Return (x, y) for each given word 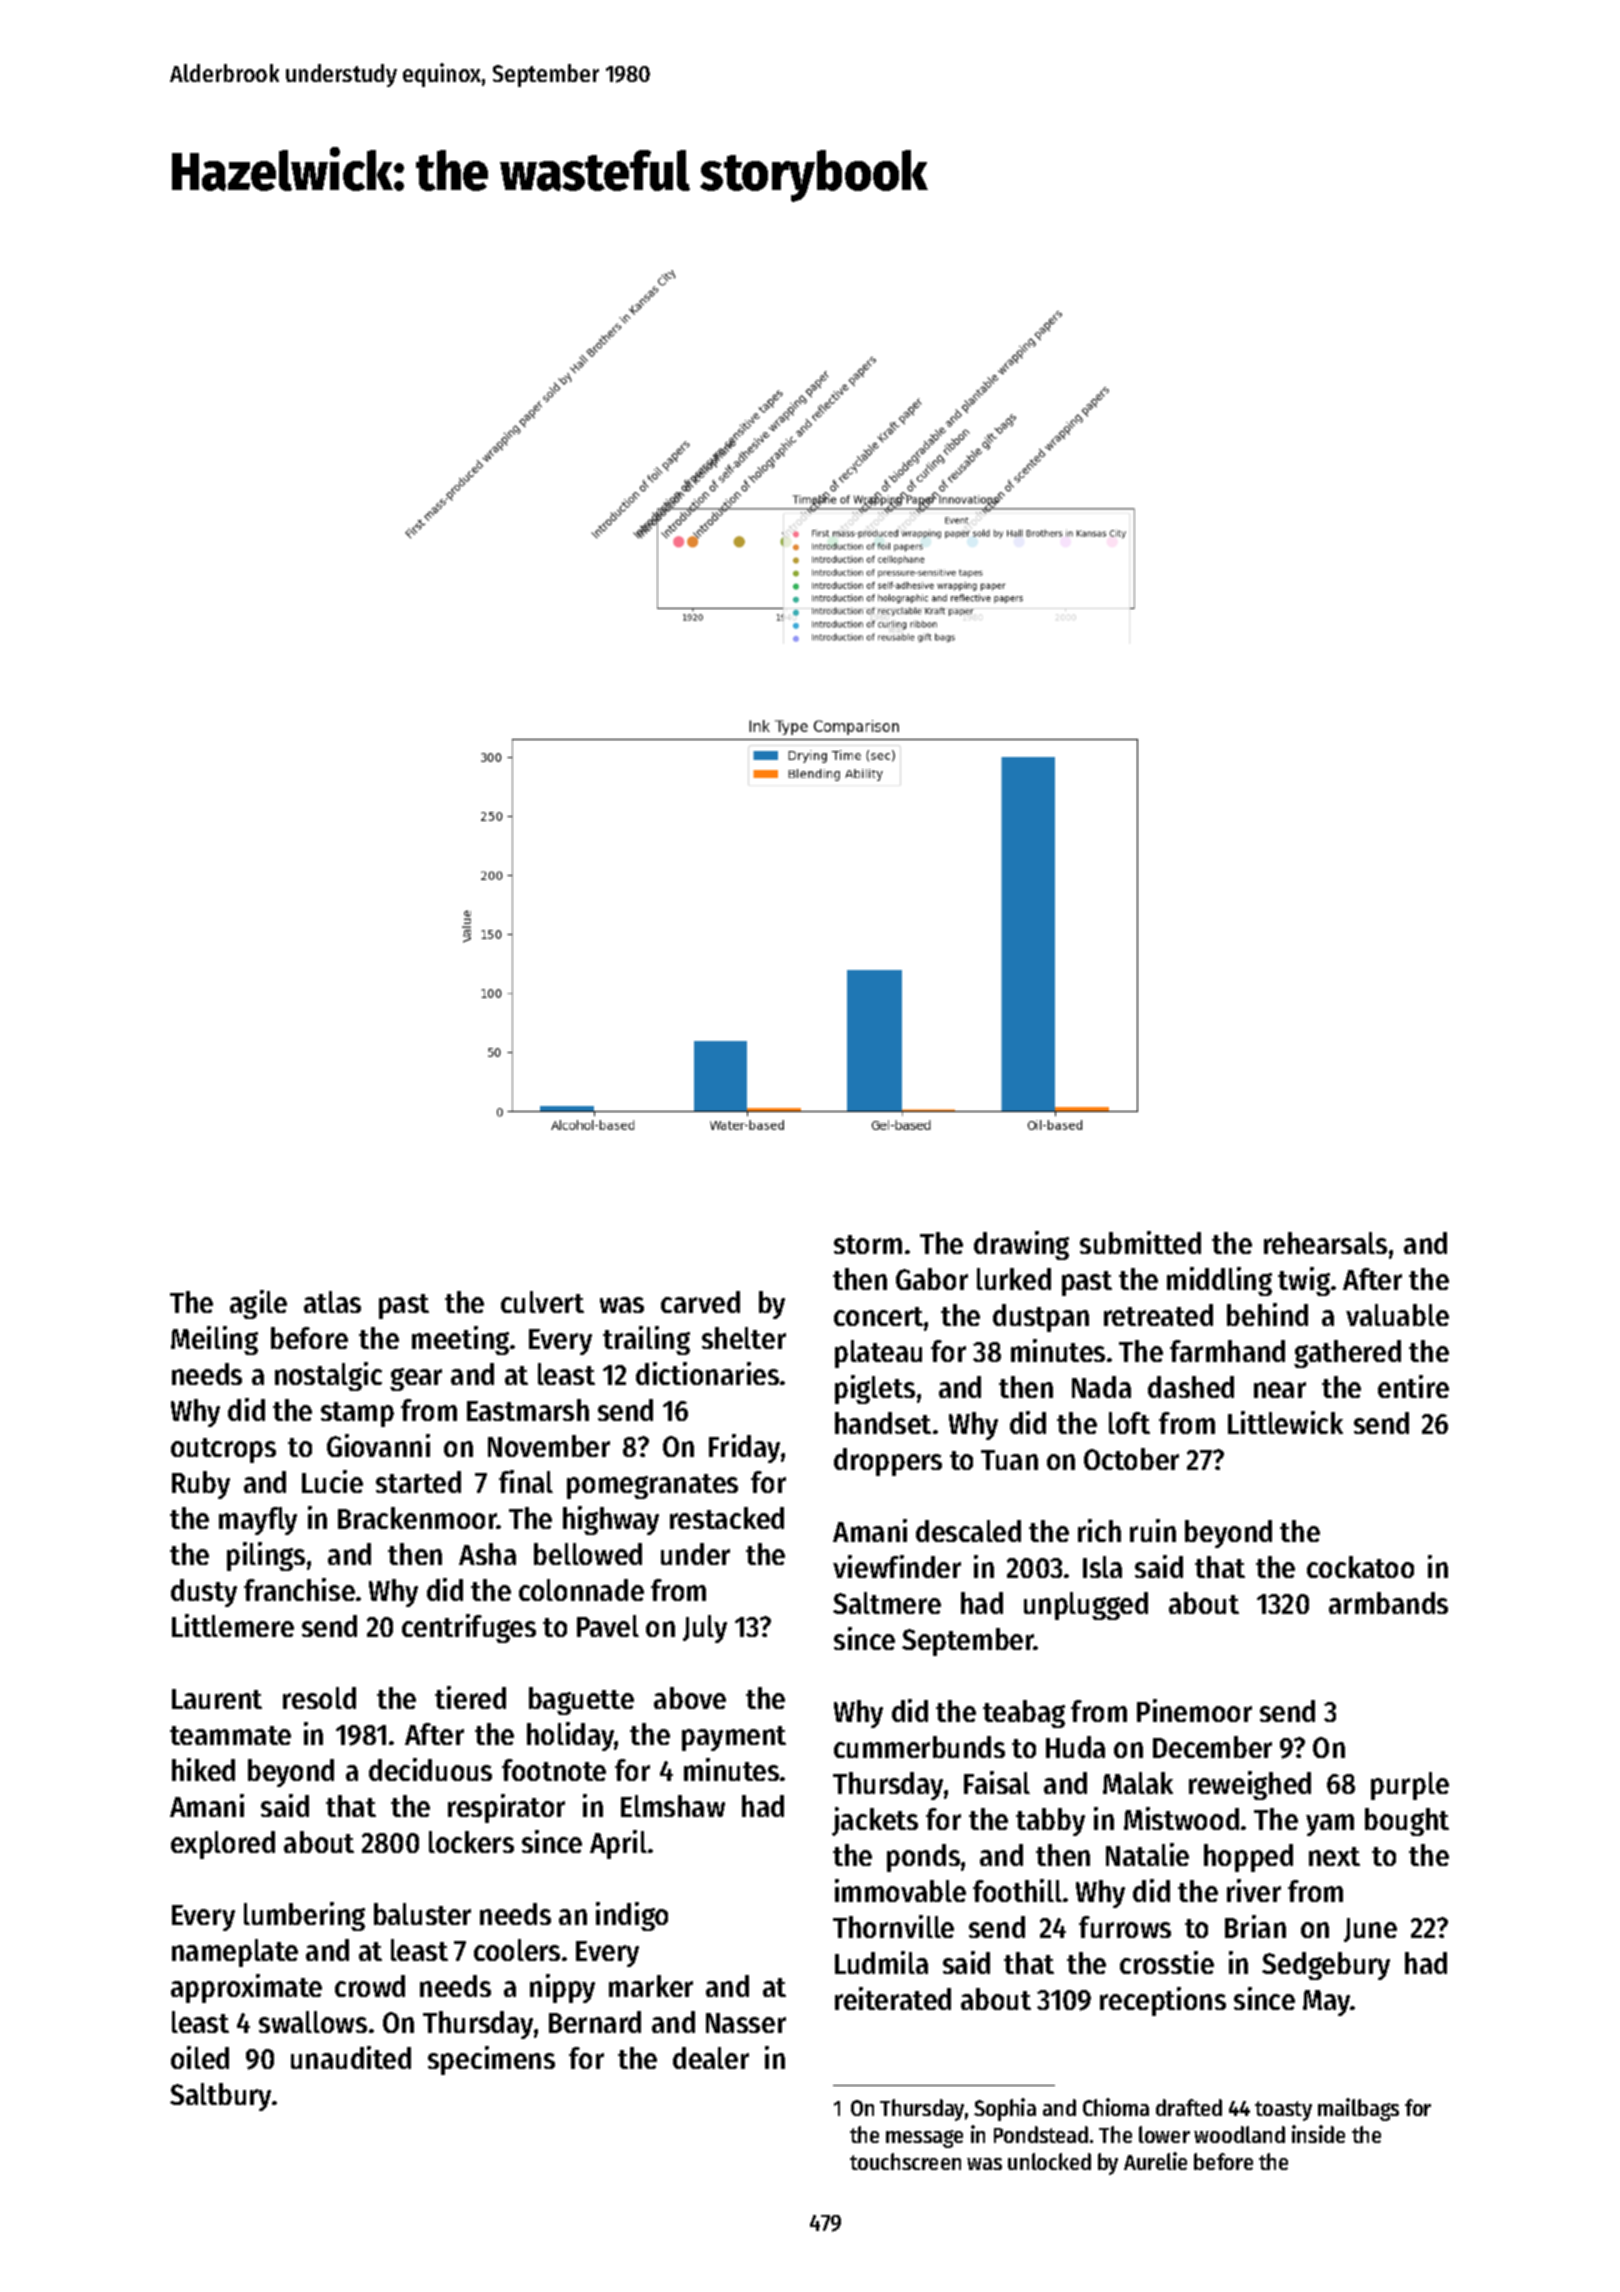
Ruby (201, 1485)
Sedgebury (1326, 1966)
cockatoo (1360, 1567)
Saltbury (220, 2097)
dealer (711, 2058)
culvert (542, 1302)
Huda (1075, 1747)
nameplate (235, 1953)
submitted (1140, 1242)
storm (868, 1244)
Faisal (997, 1782)
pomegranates (652, 1486)
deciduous (430, 1769)
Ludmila (881, 1962)
